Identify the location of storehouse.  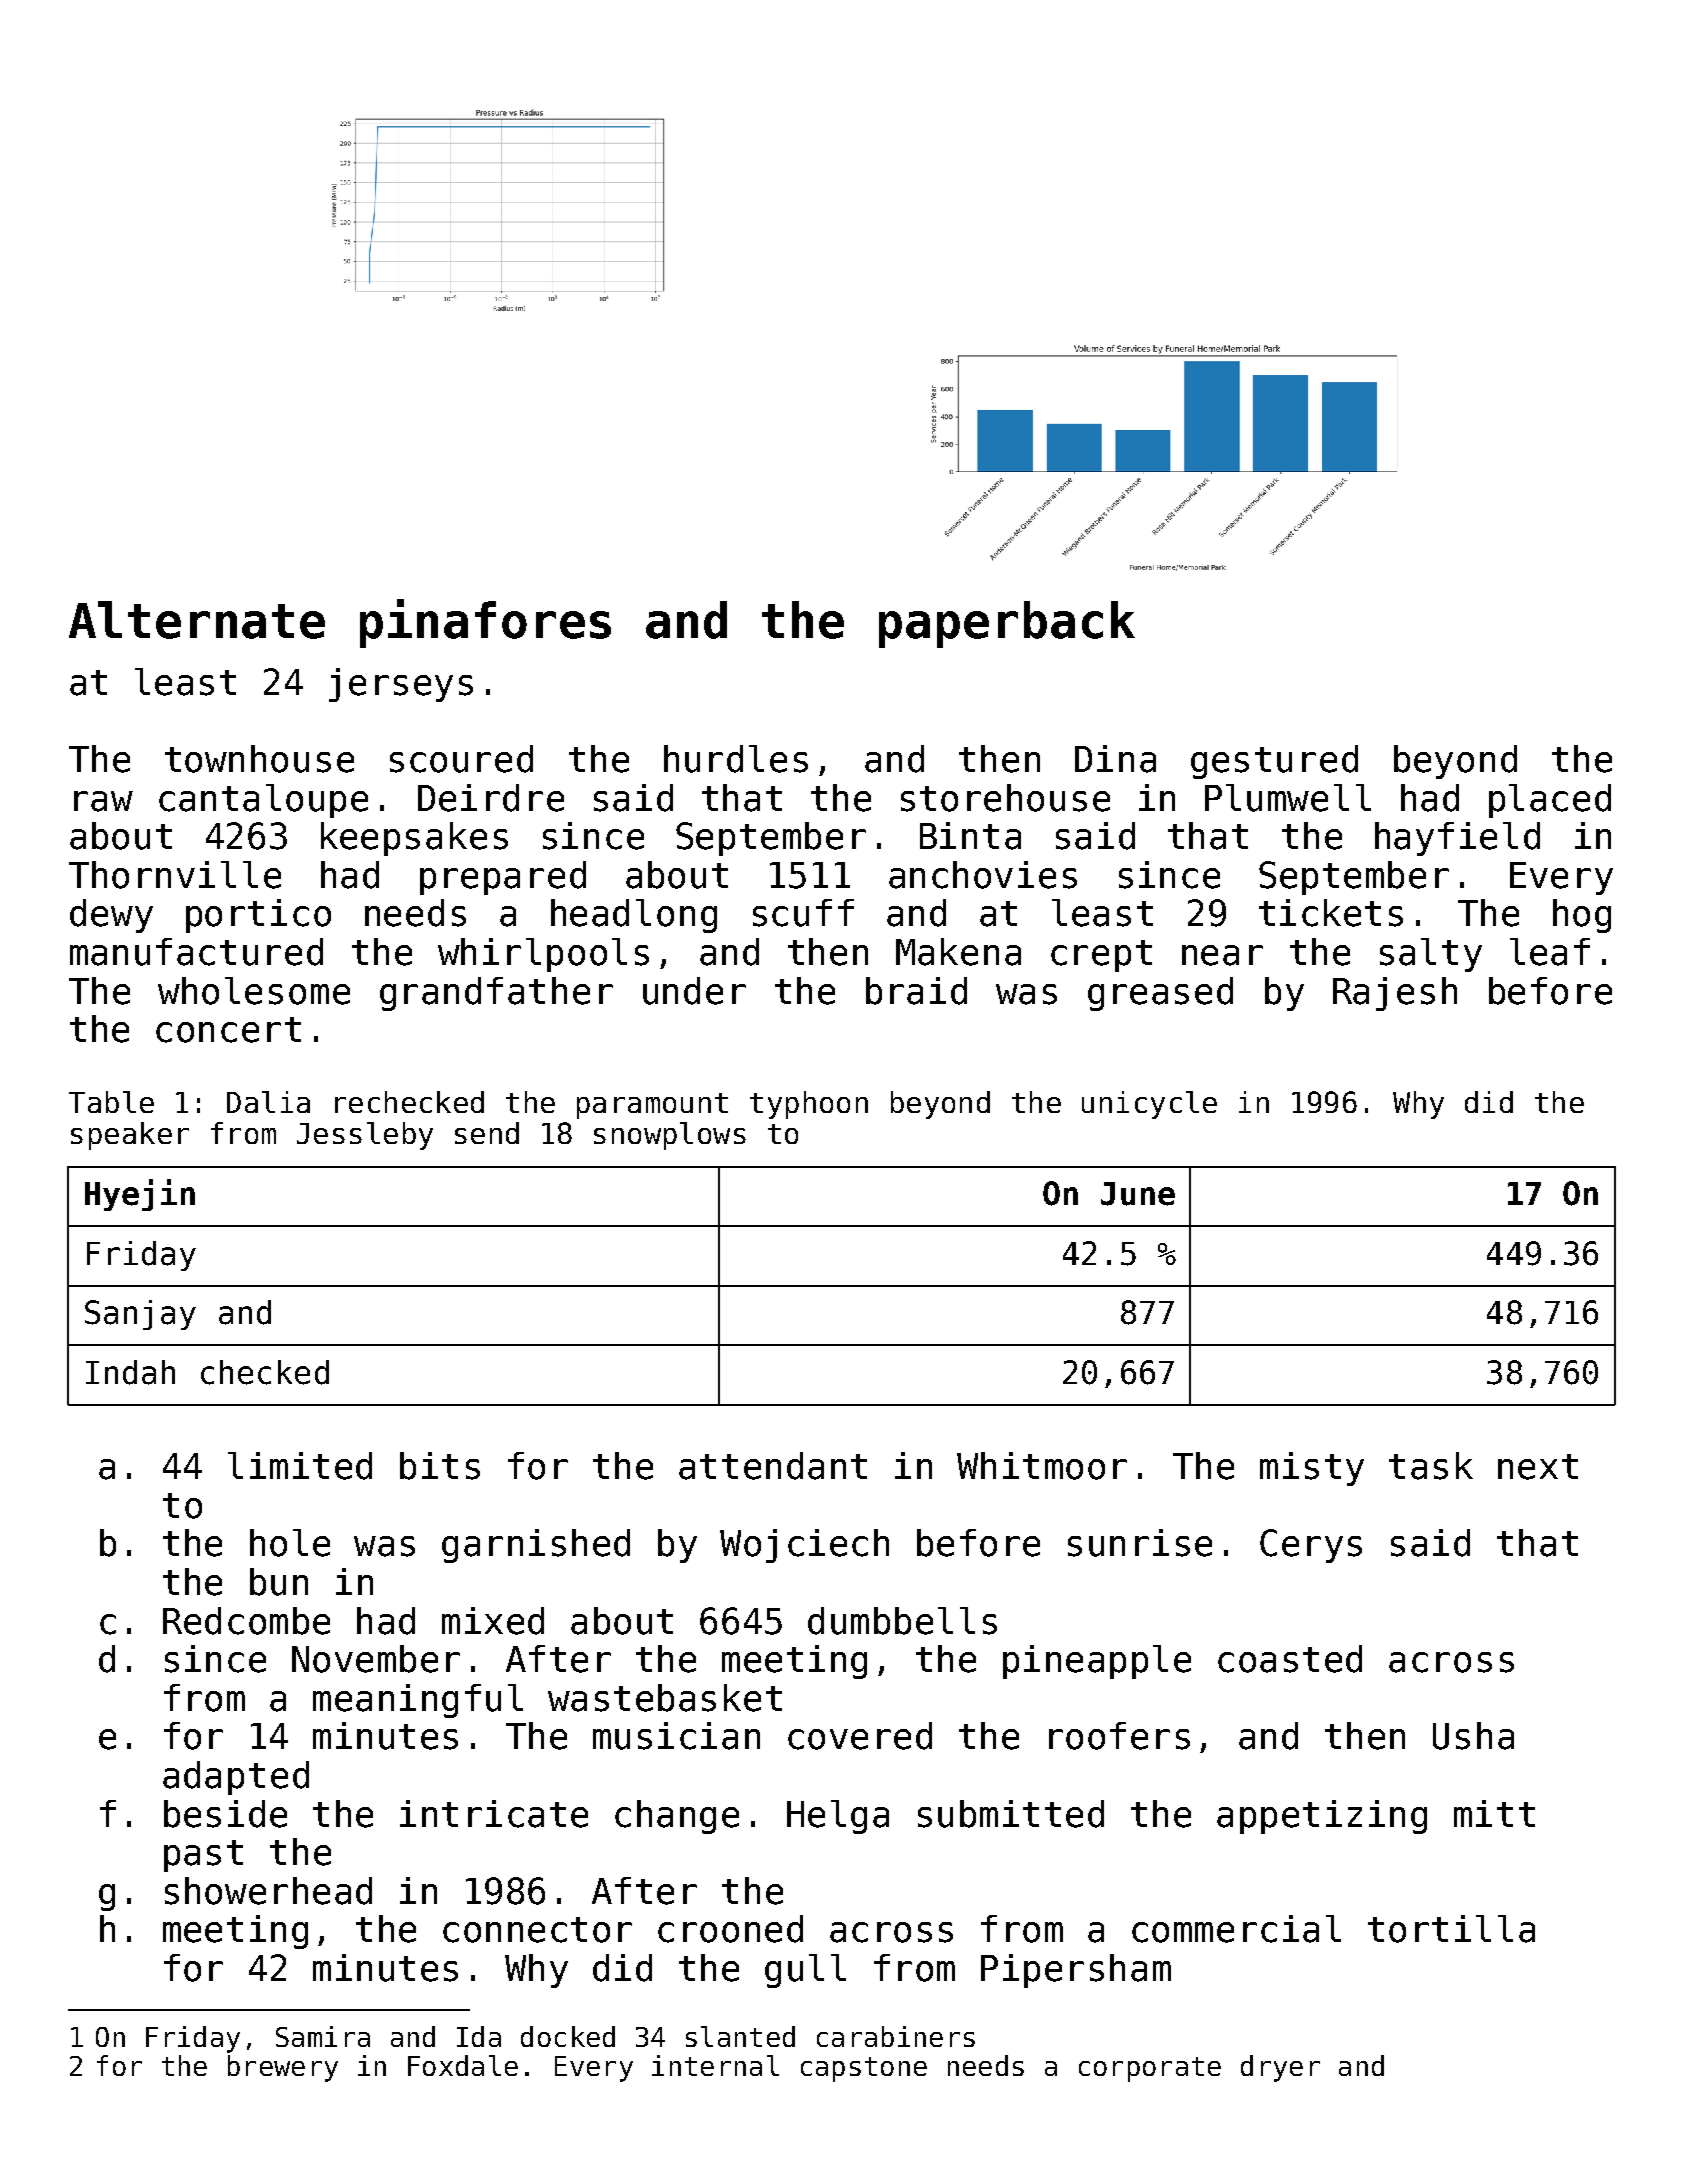
(1005, 798).
